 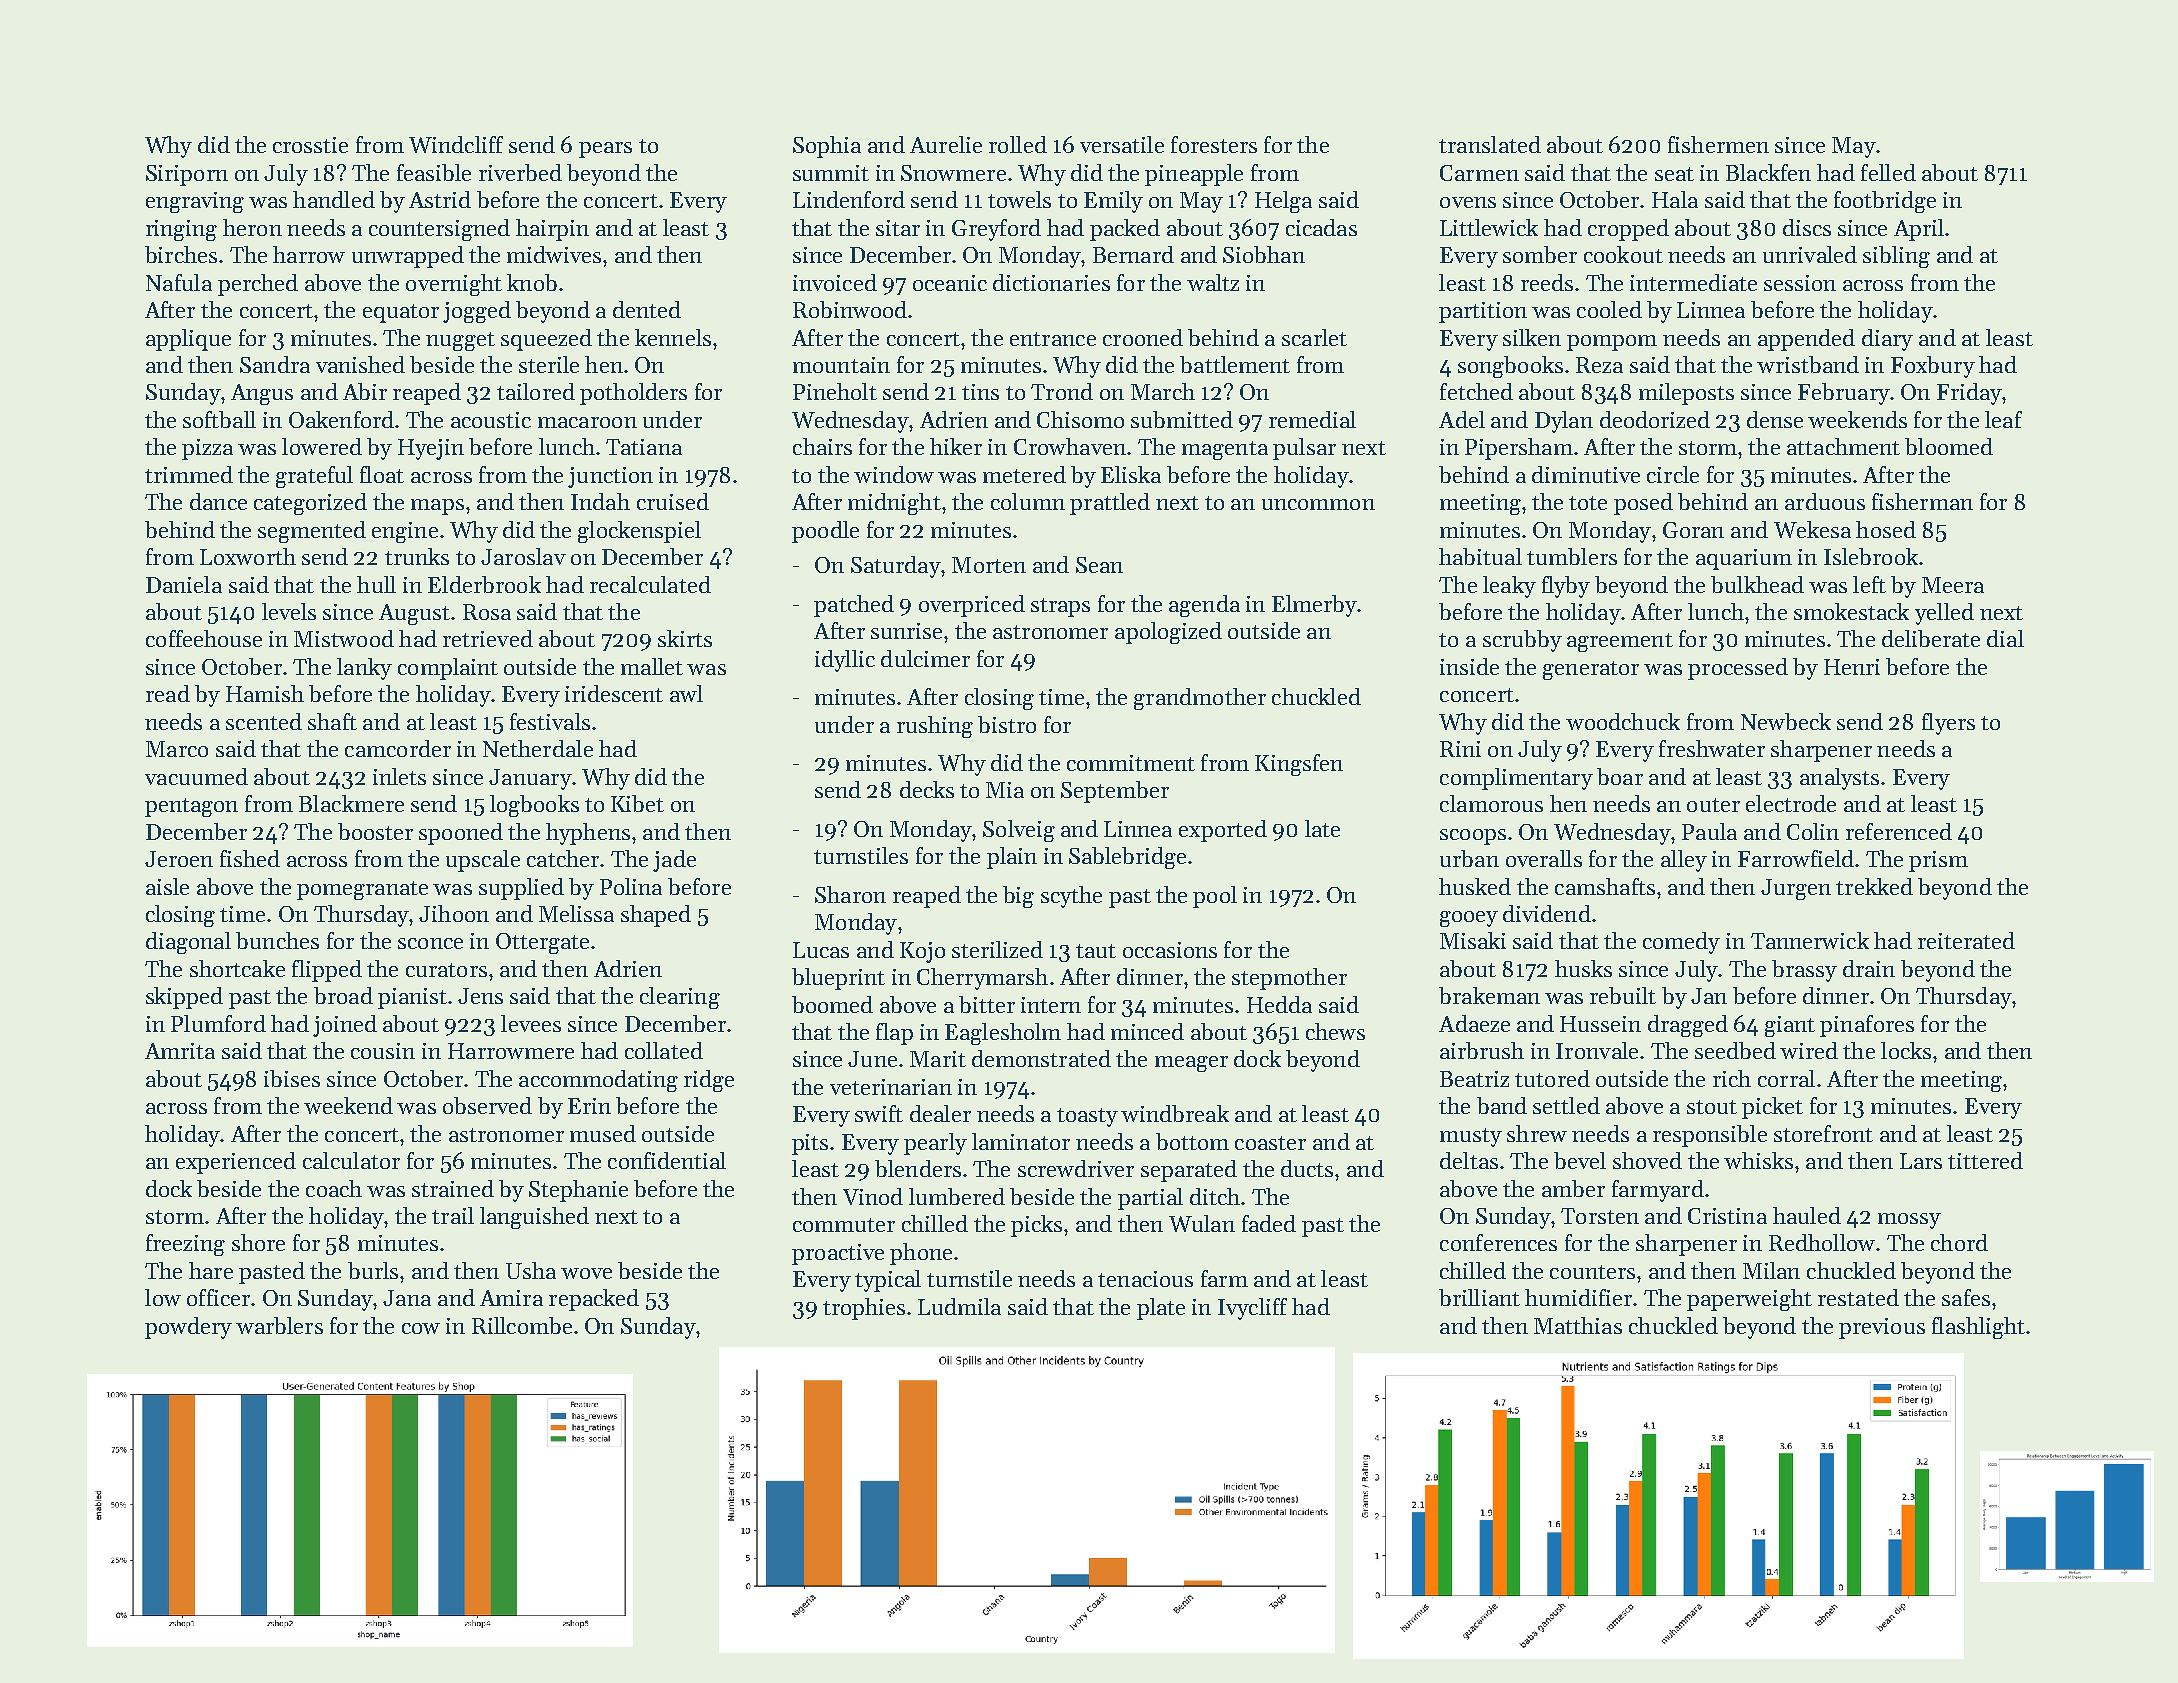 I want to click on pears, so click(x=605, y=150).
